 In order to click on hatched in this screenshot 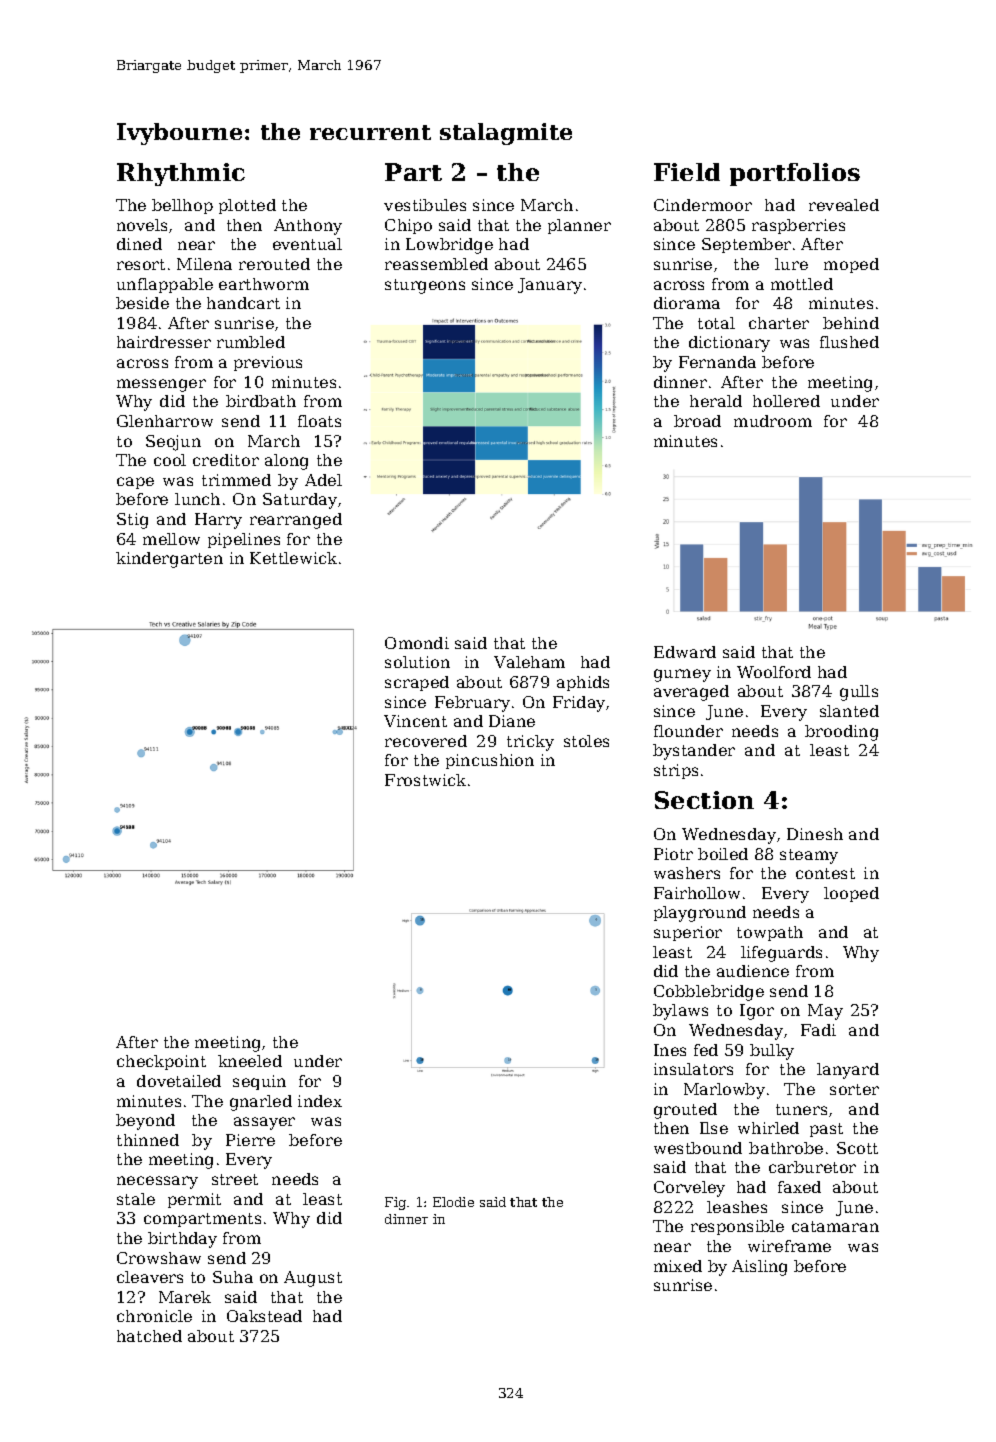, I will do `click(149, 1336)`.
